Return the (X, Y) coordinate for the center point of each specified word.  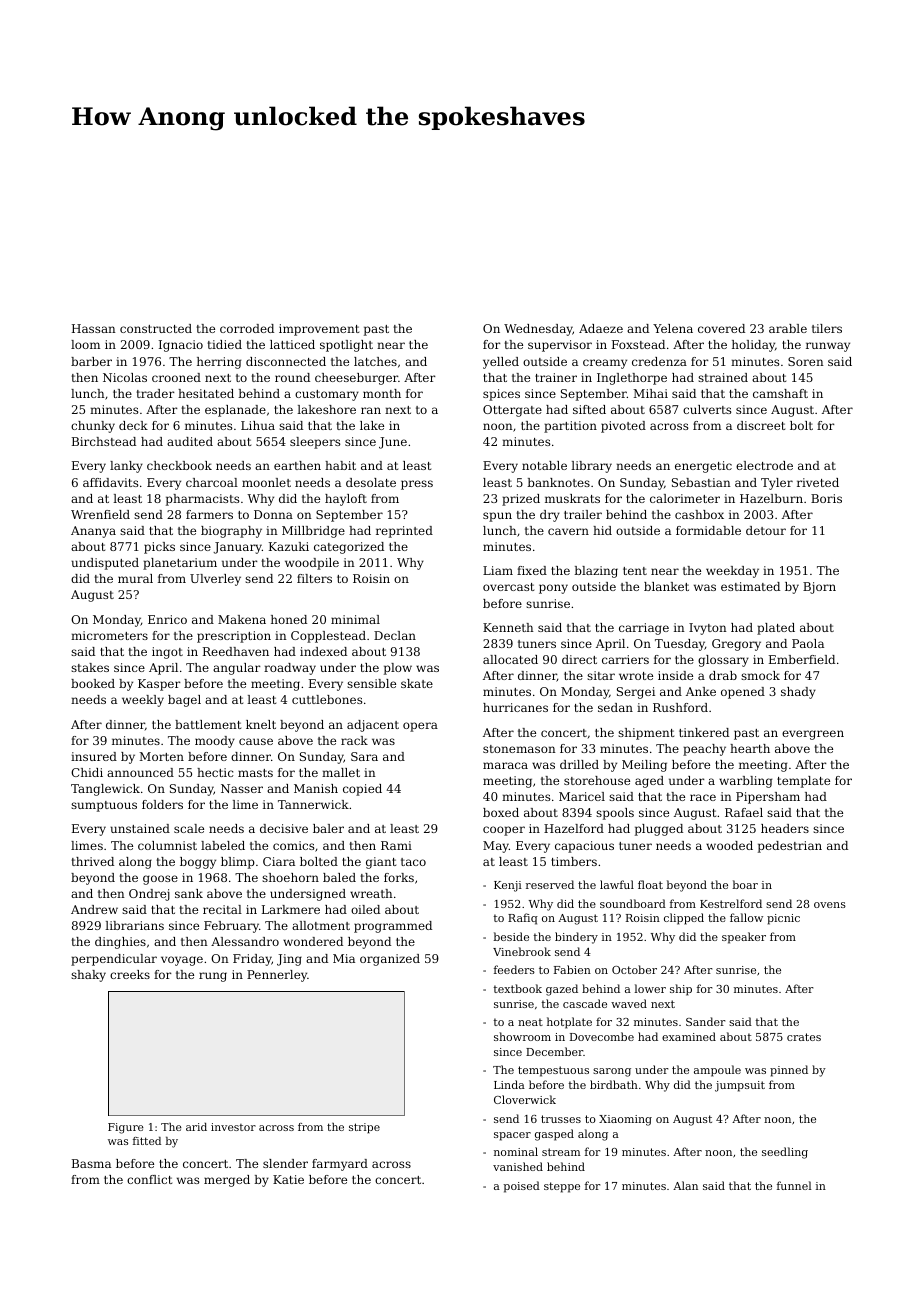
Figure (126, 1128)
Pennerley (277, 976)
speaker (744, 938)
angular (237, 669)
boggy (198, 863)
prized (521, 500)
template (803, 782)
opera (420, 727)
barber (91, 361)
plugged (659, 830)
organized (390, 960)
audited (190, 441)
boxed (501, 812)
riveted (818, 482)
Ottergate (512, 411)
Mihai (650, 393)
